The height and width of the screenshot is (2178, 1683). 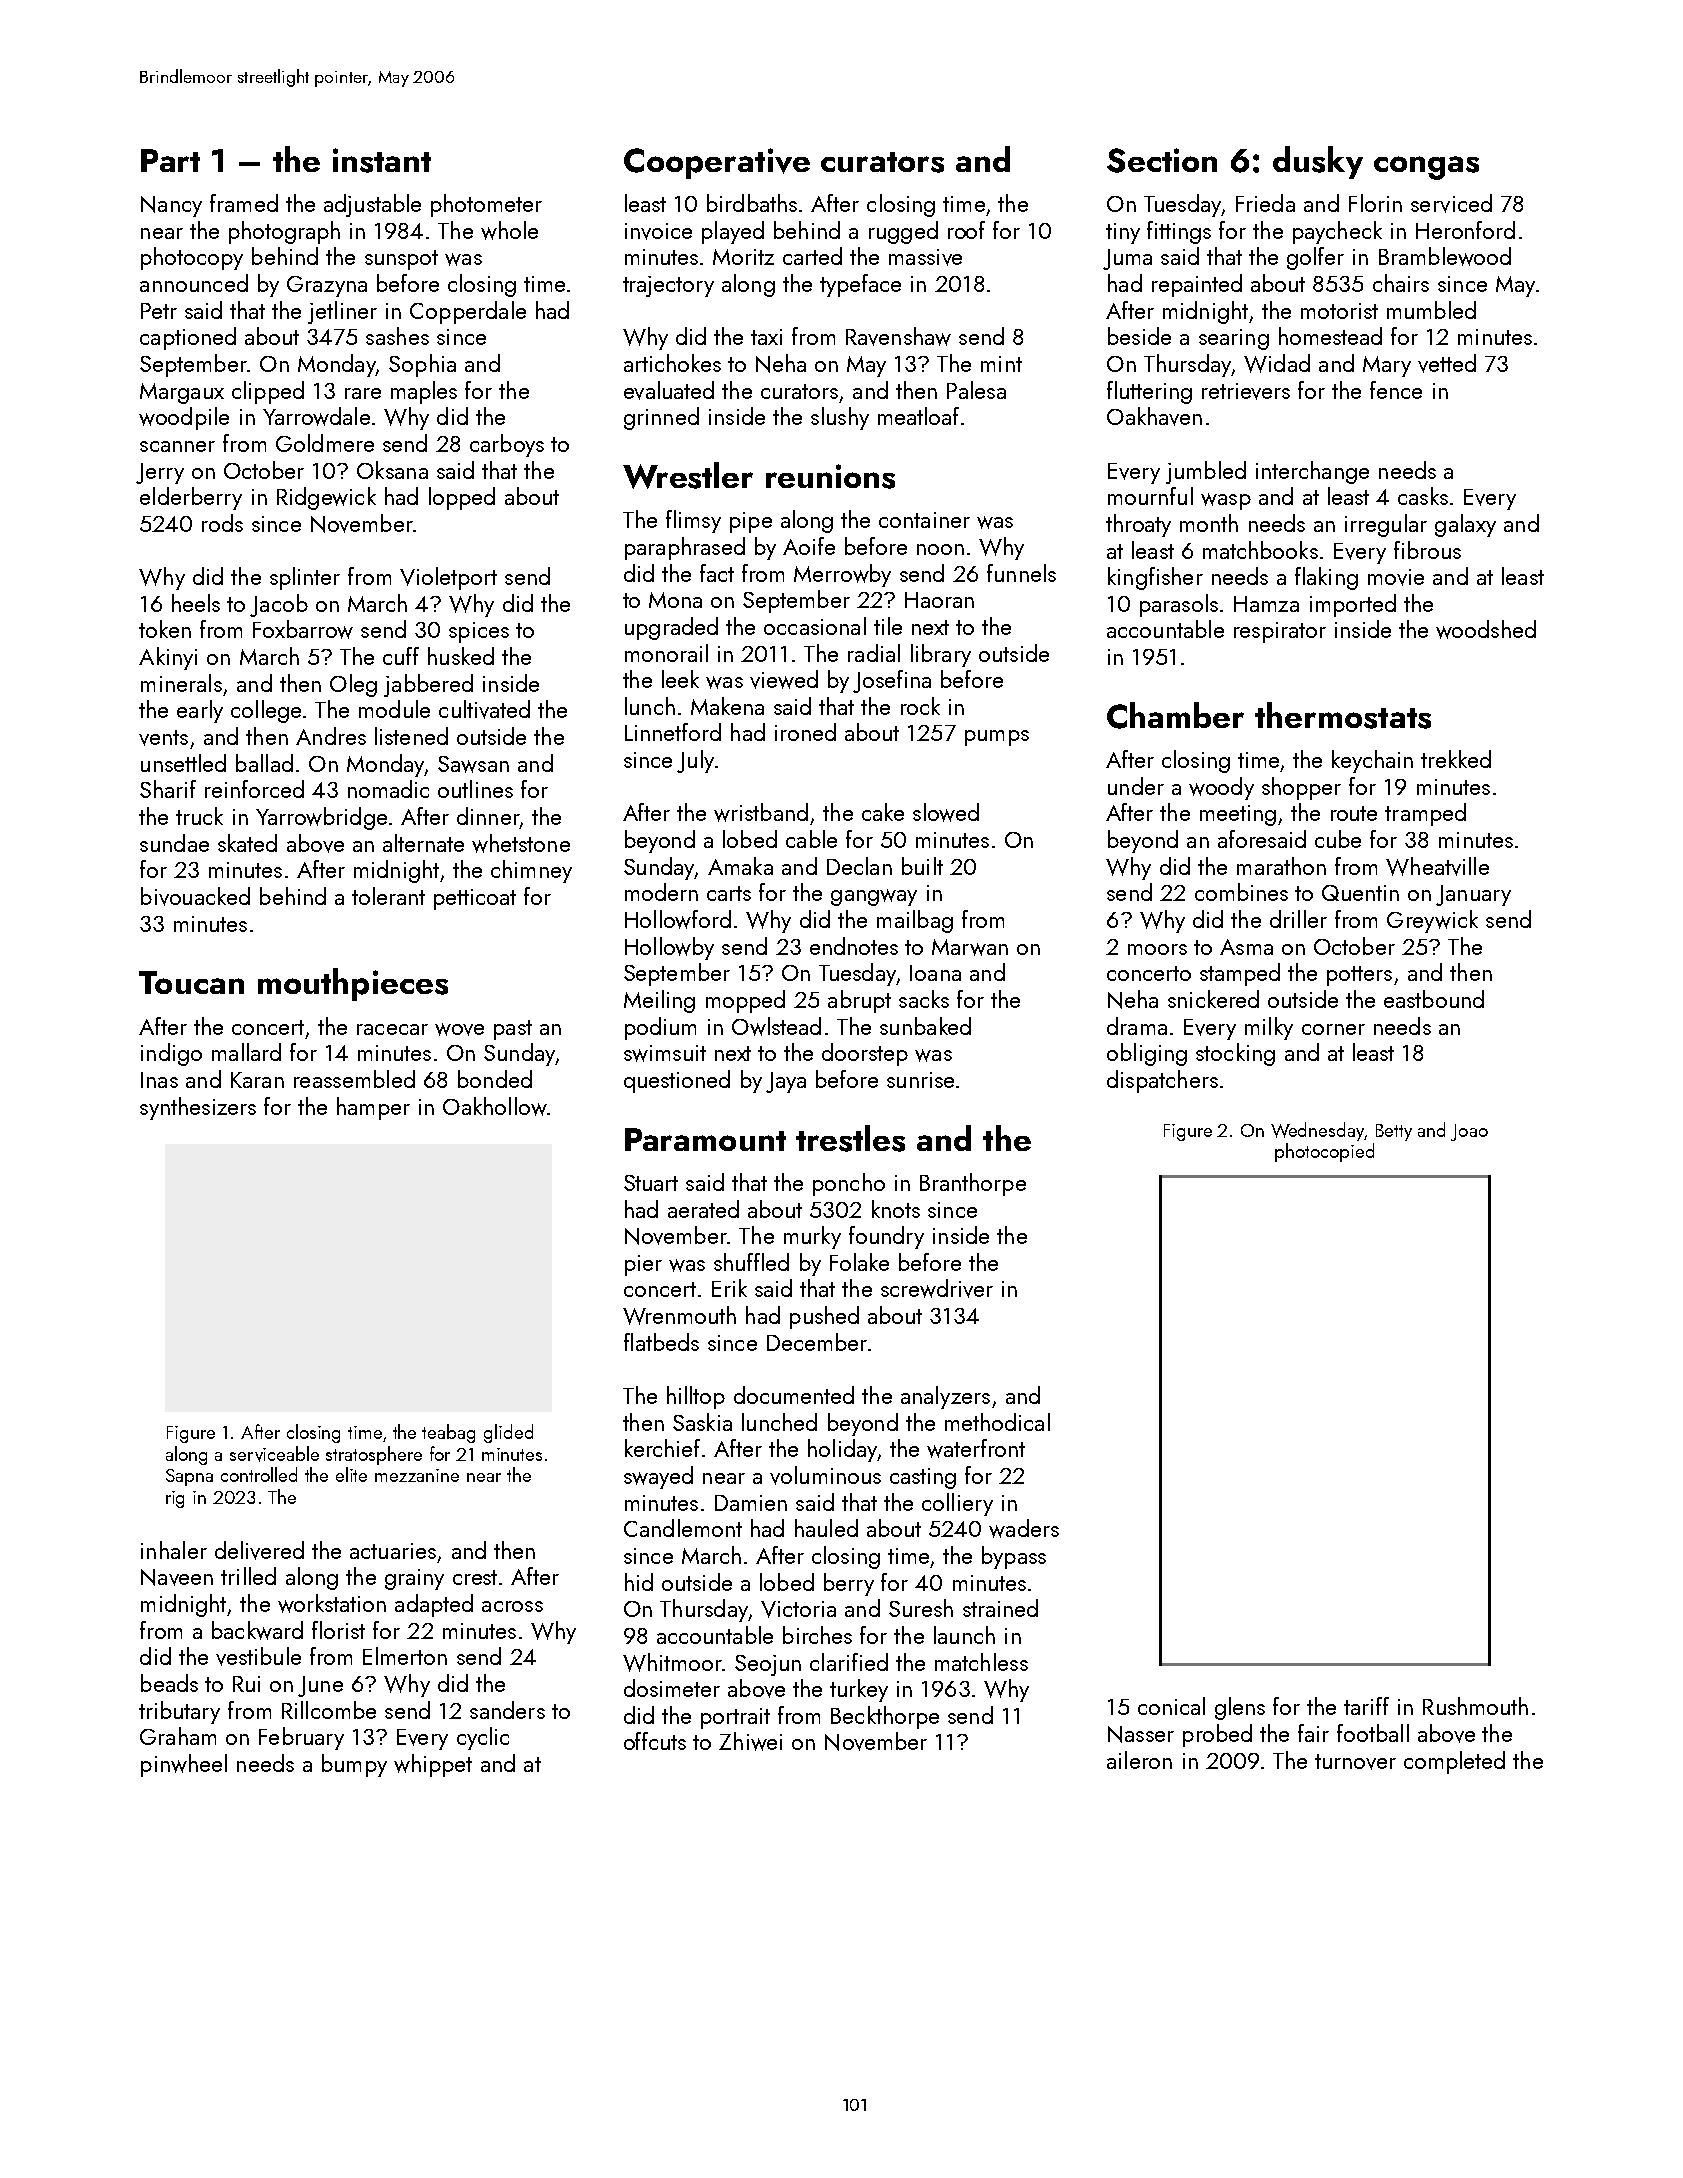 I want to click on bumpy, so click(x=354, y=1765).
